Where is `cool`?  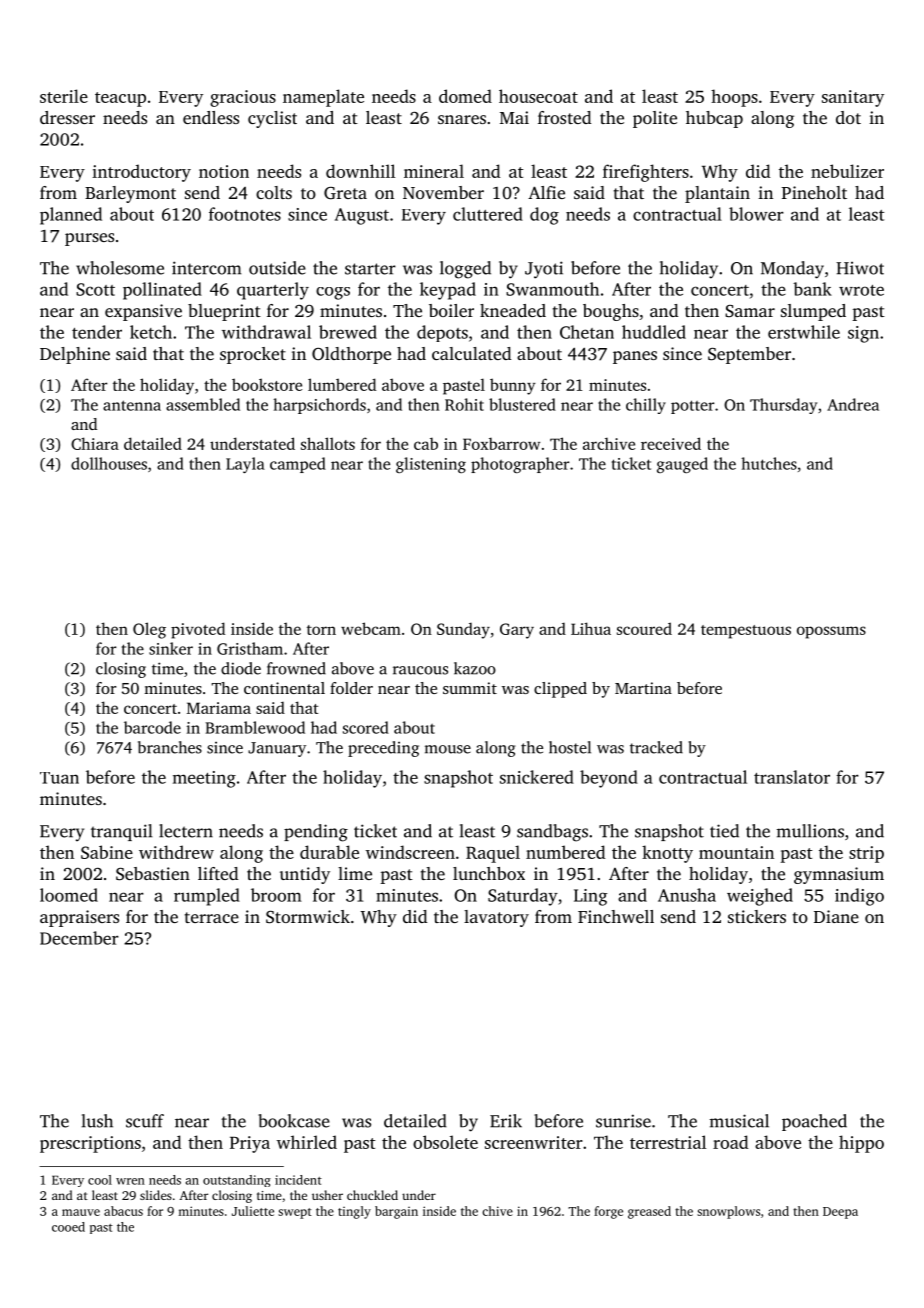 cool is located at coordinates (100, 1180).
